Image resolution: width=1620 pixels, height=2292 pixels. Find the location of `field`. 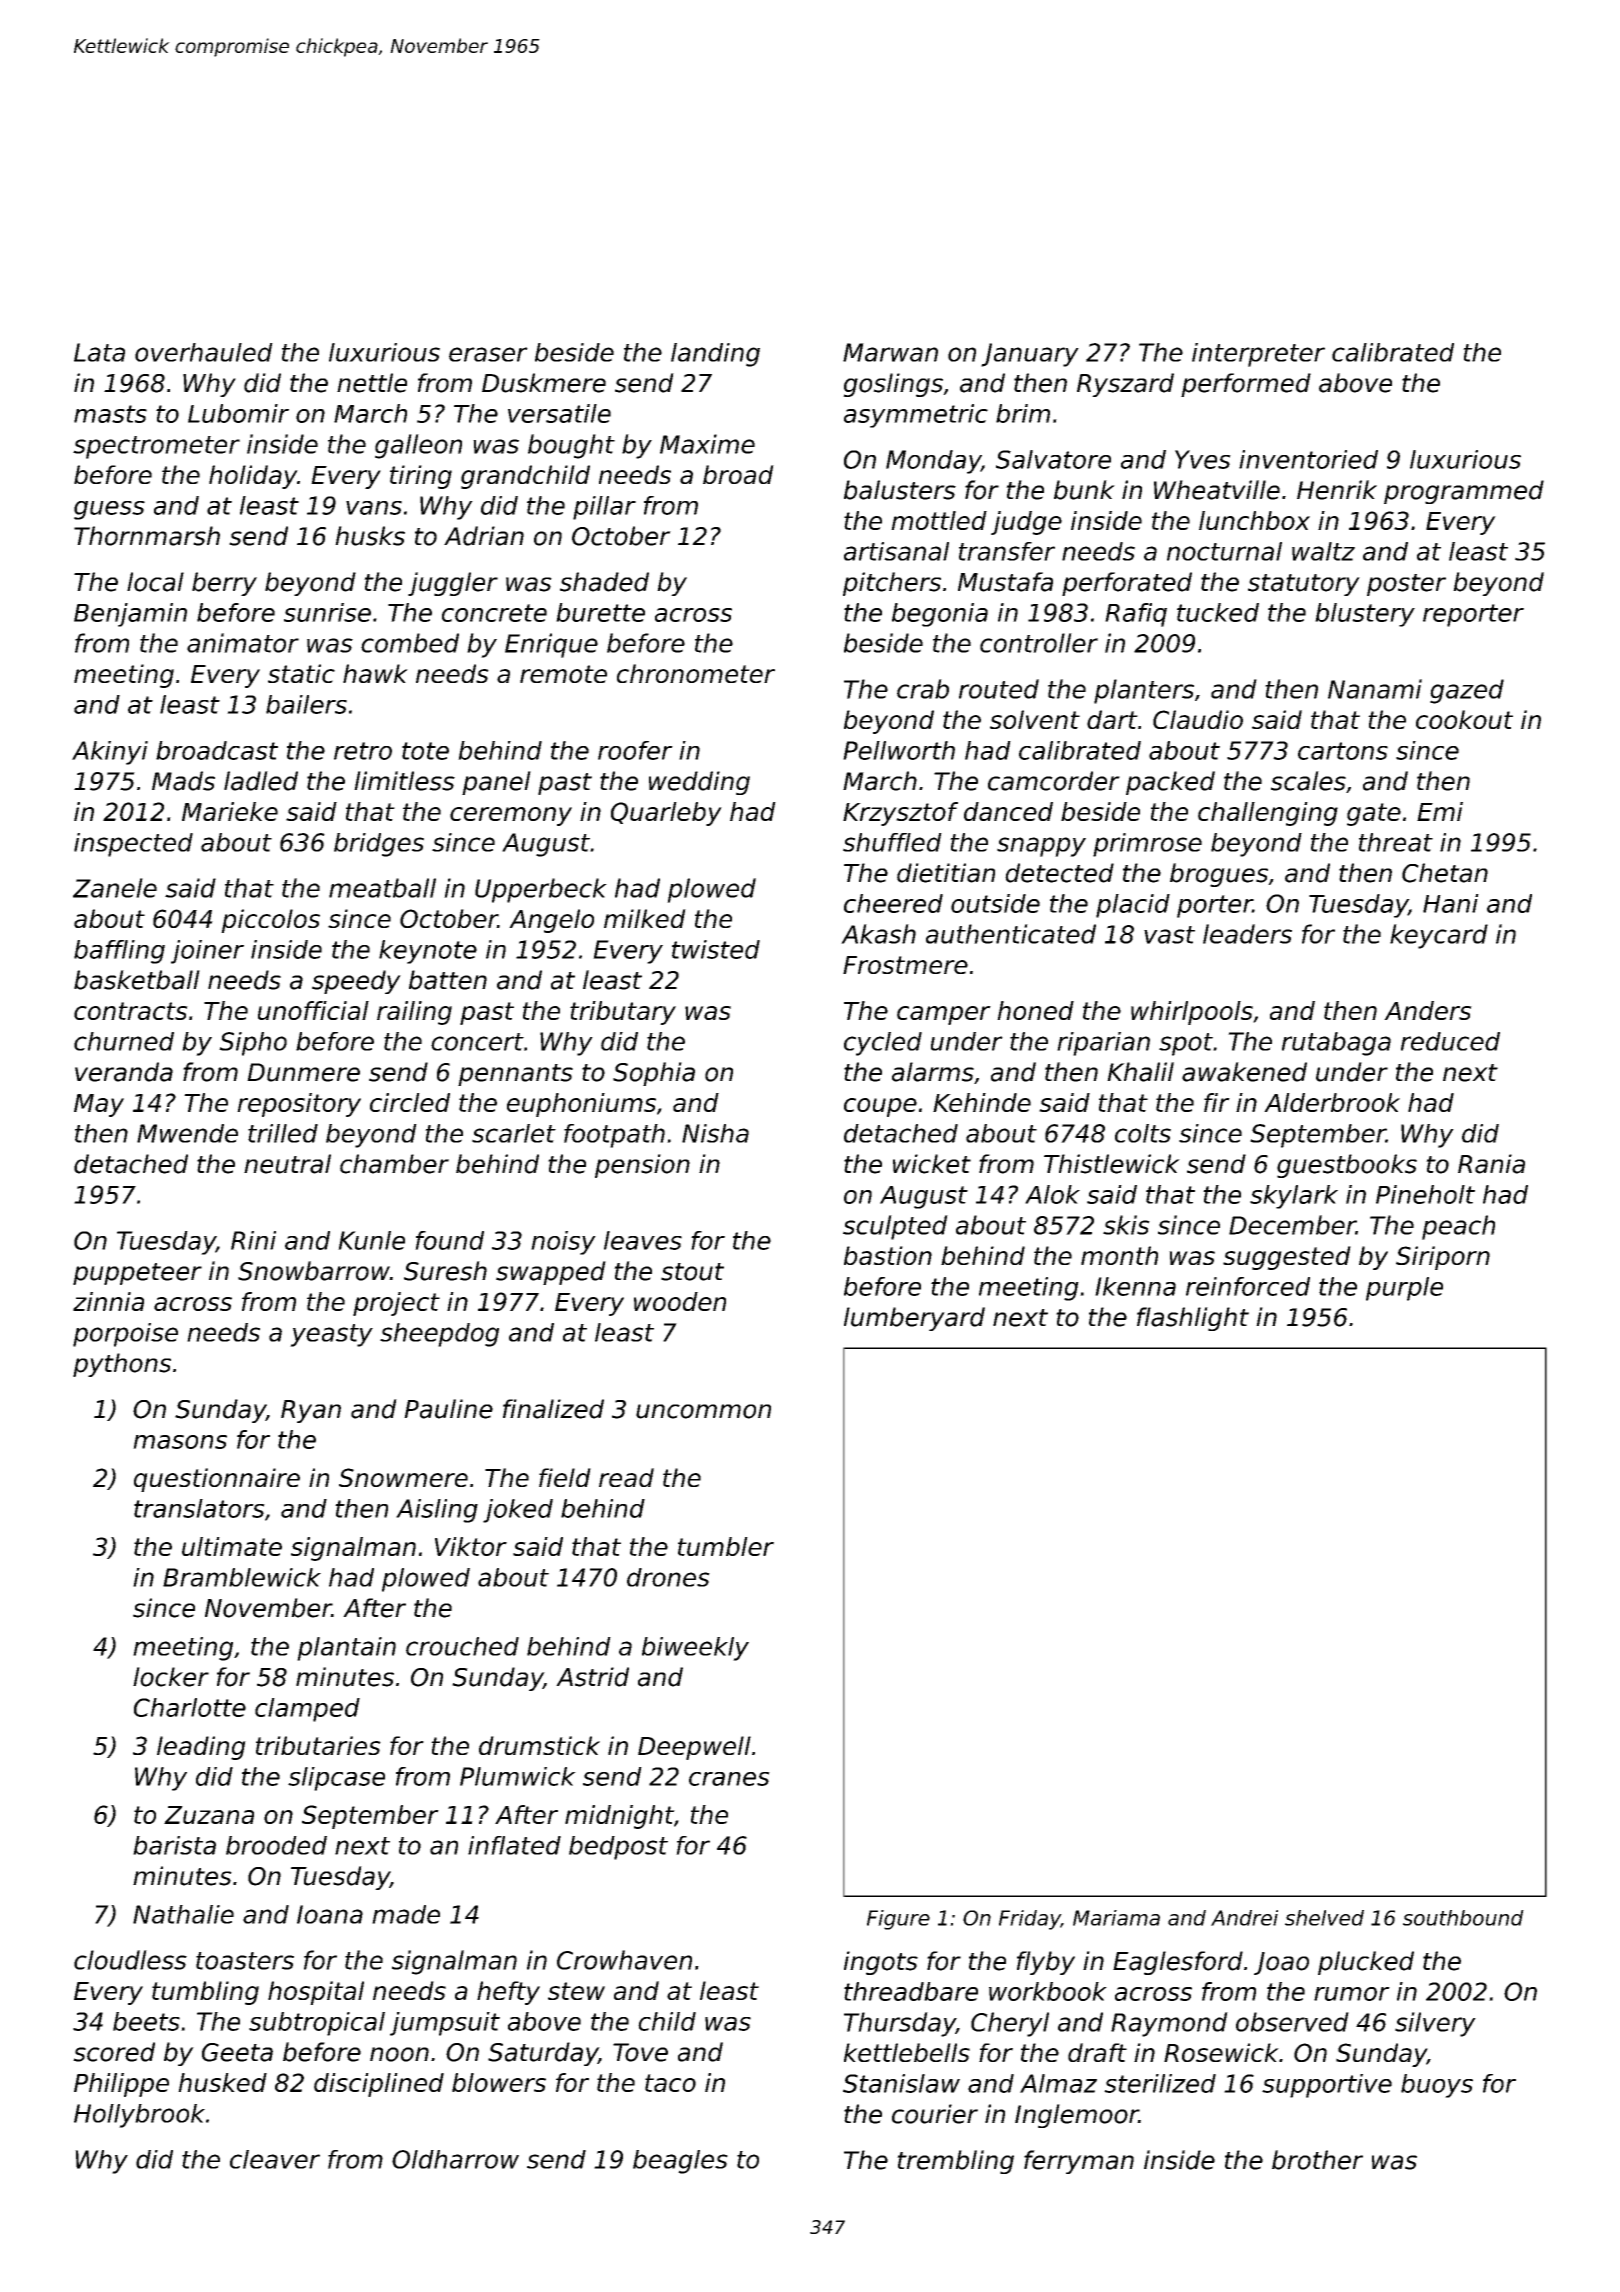

field is located at coordinates (565, 1477).
